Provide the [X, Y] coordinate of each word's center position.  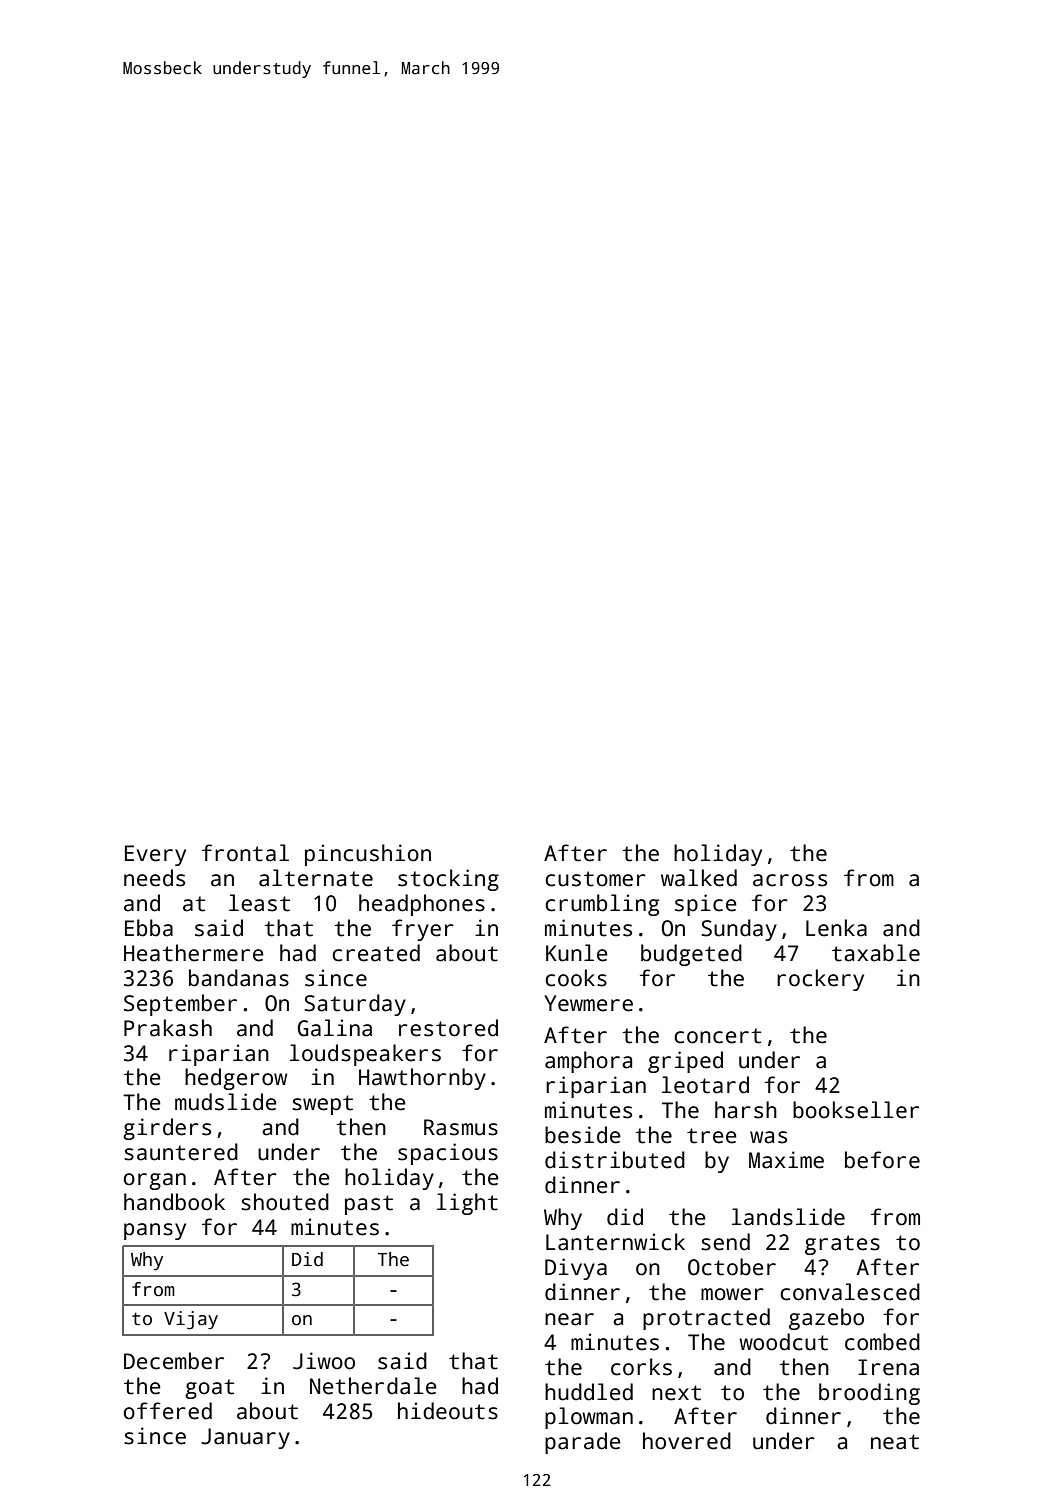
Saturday [355, 1005]
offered [168, 1411]
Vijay [191, 1320]
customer [595, 879]
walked [699, 878]
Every [155, 855]
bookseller [856, 1110]
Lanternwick [615, 1242]
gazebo [826, 1319]
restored [448, 1028]
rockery [820, 980]
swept [322, 1105]
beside [583, 1135]
